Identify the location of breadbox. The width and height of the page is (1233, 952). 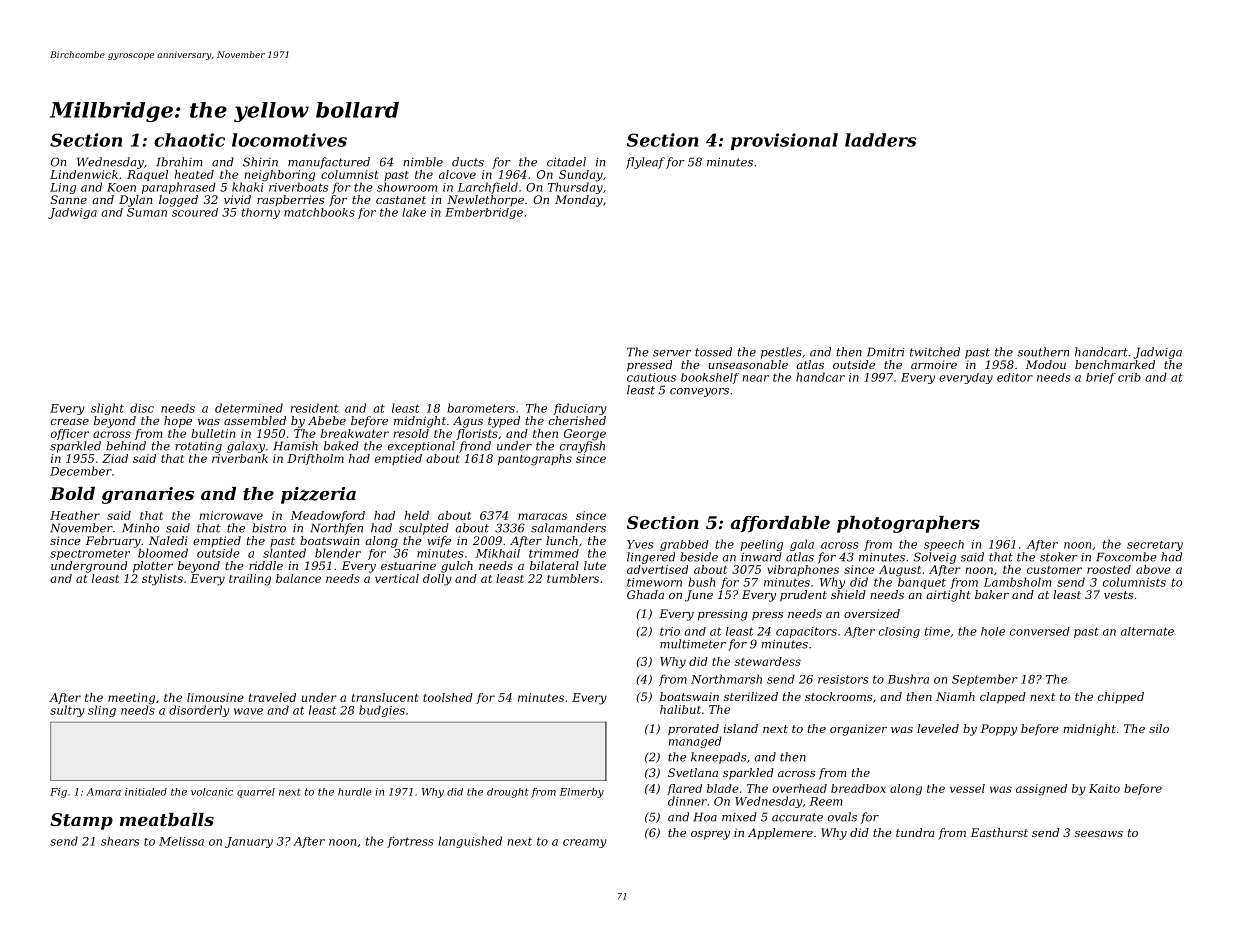
(858, 788).
